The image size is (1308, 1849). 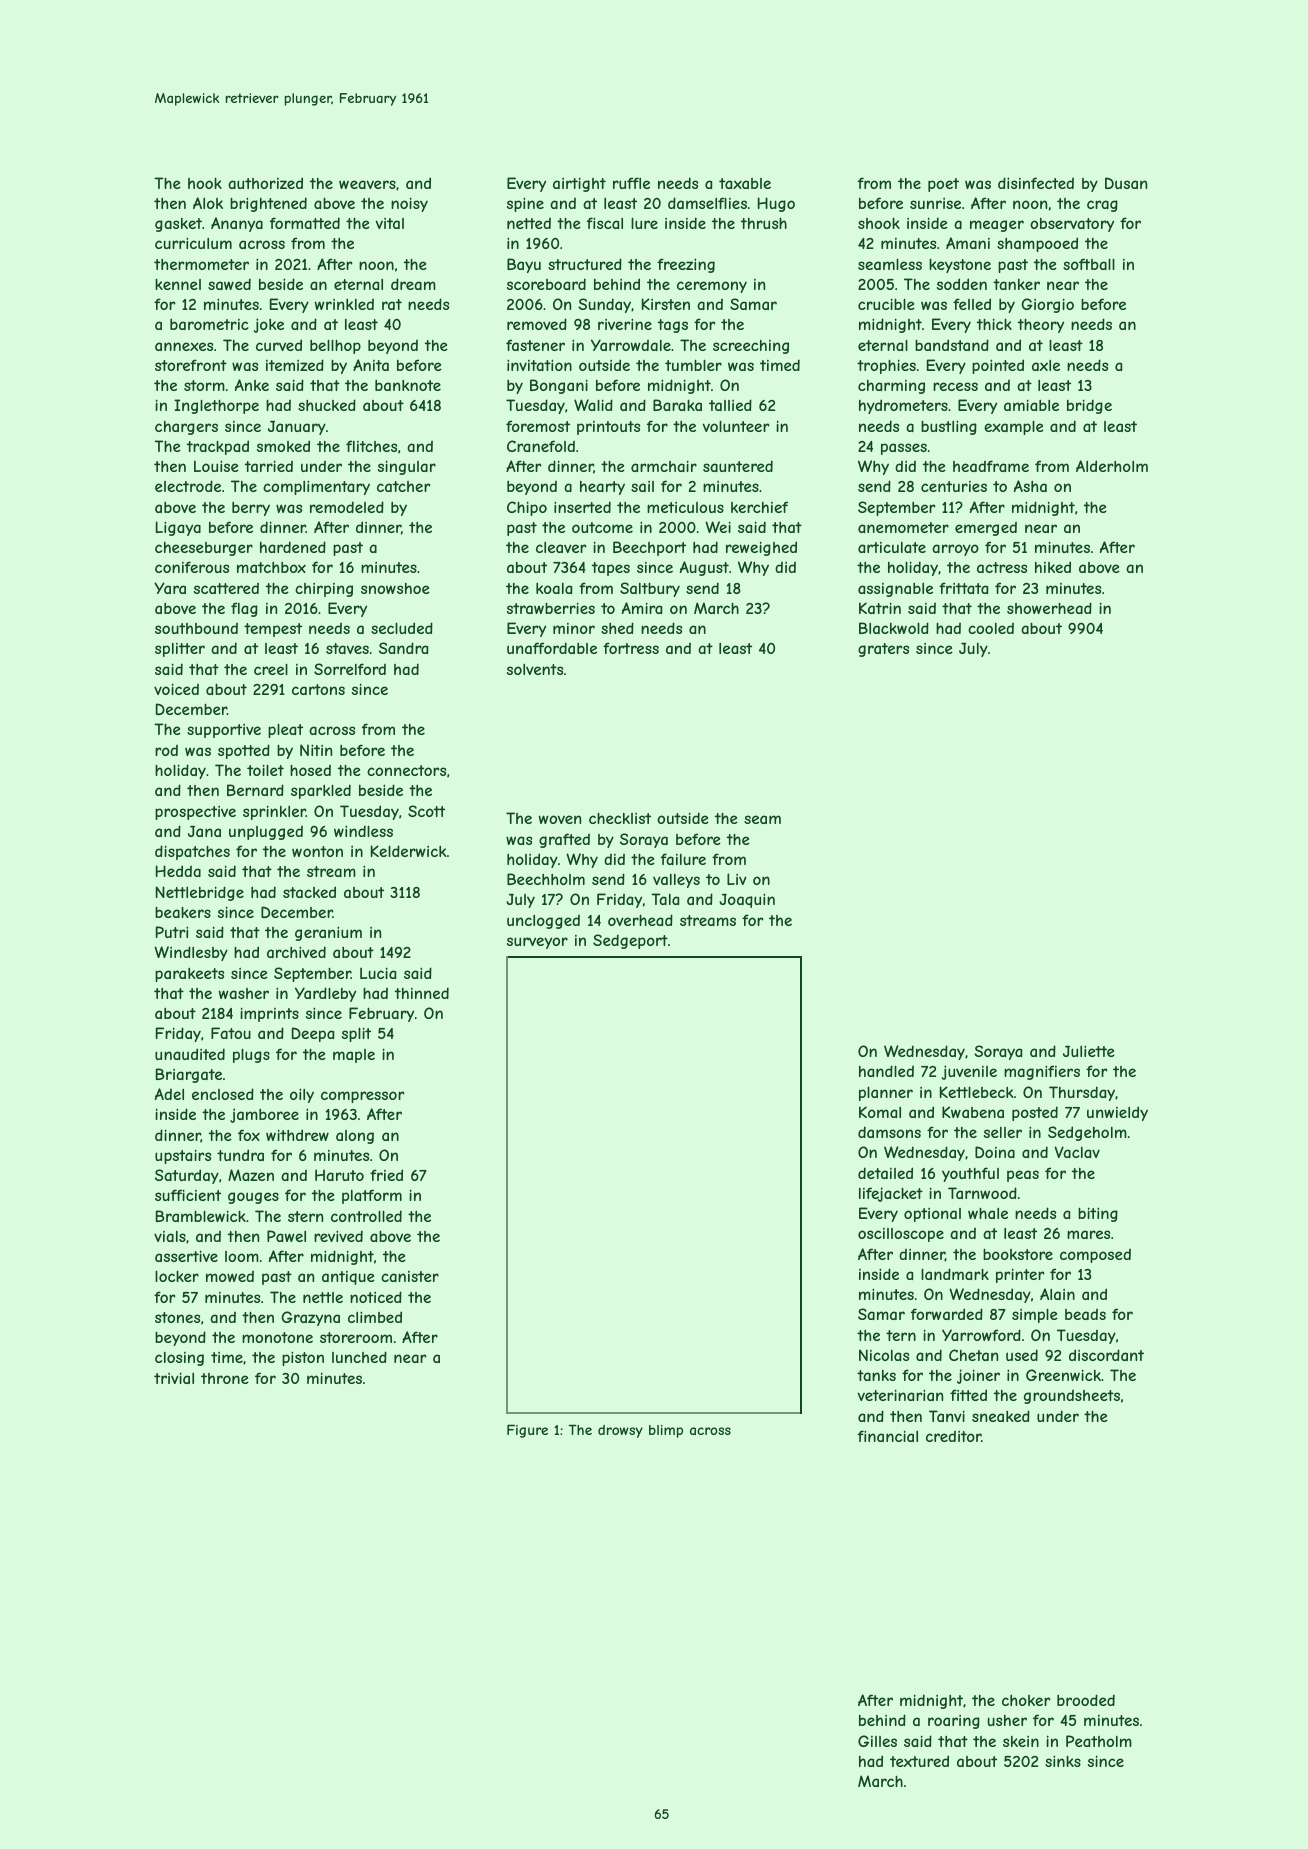 What do you see at coordinates (885, 1173) in the page?
I see `detailed` at bounding box center [885, 1173].
